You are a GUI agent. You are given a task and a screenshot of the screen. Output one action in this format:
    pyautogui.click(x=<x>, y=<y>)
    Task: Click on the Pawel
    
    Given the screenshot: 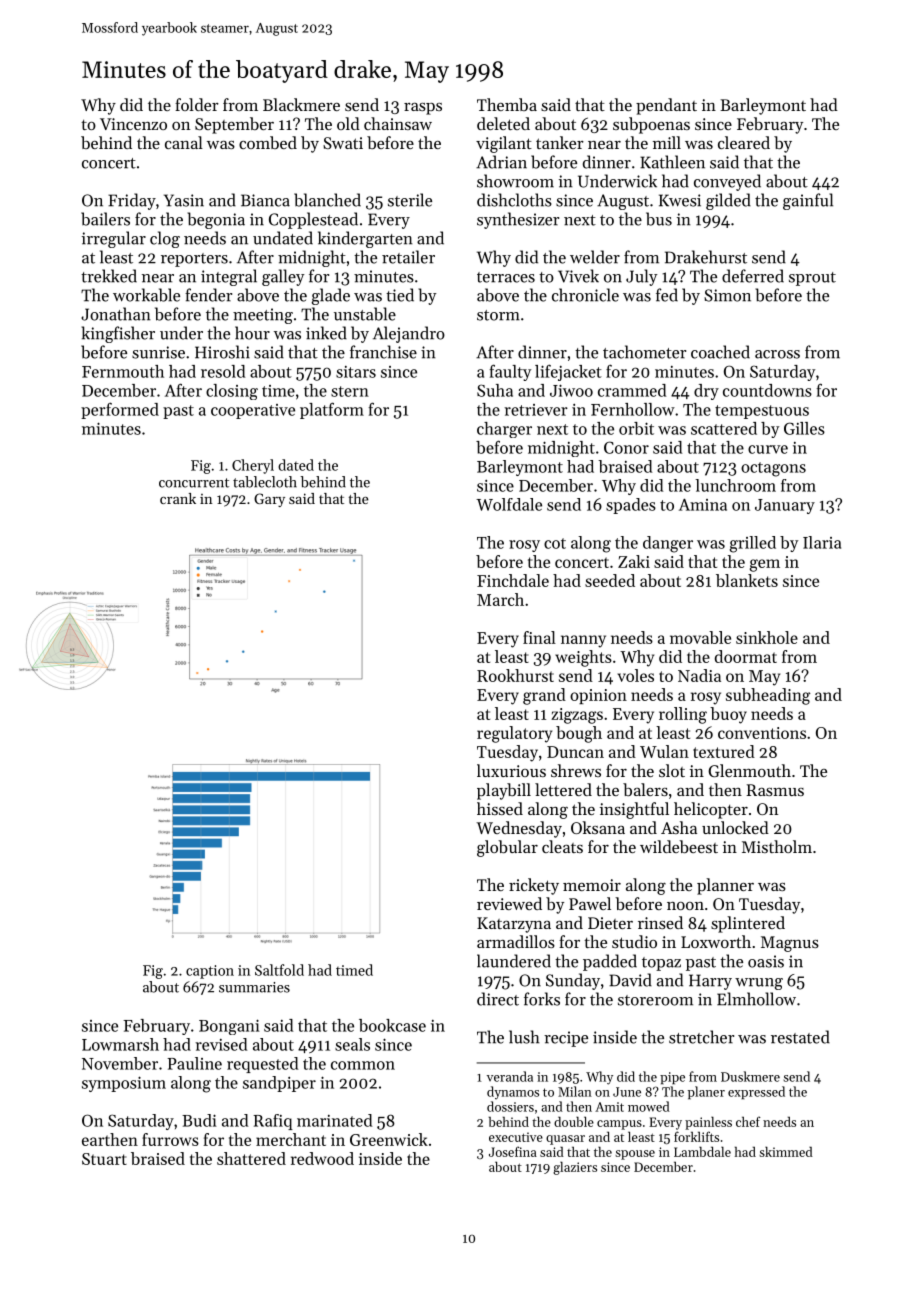 What is the action you would take?
    pyautogui.click(x=590, y=903)
